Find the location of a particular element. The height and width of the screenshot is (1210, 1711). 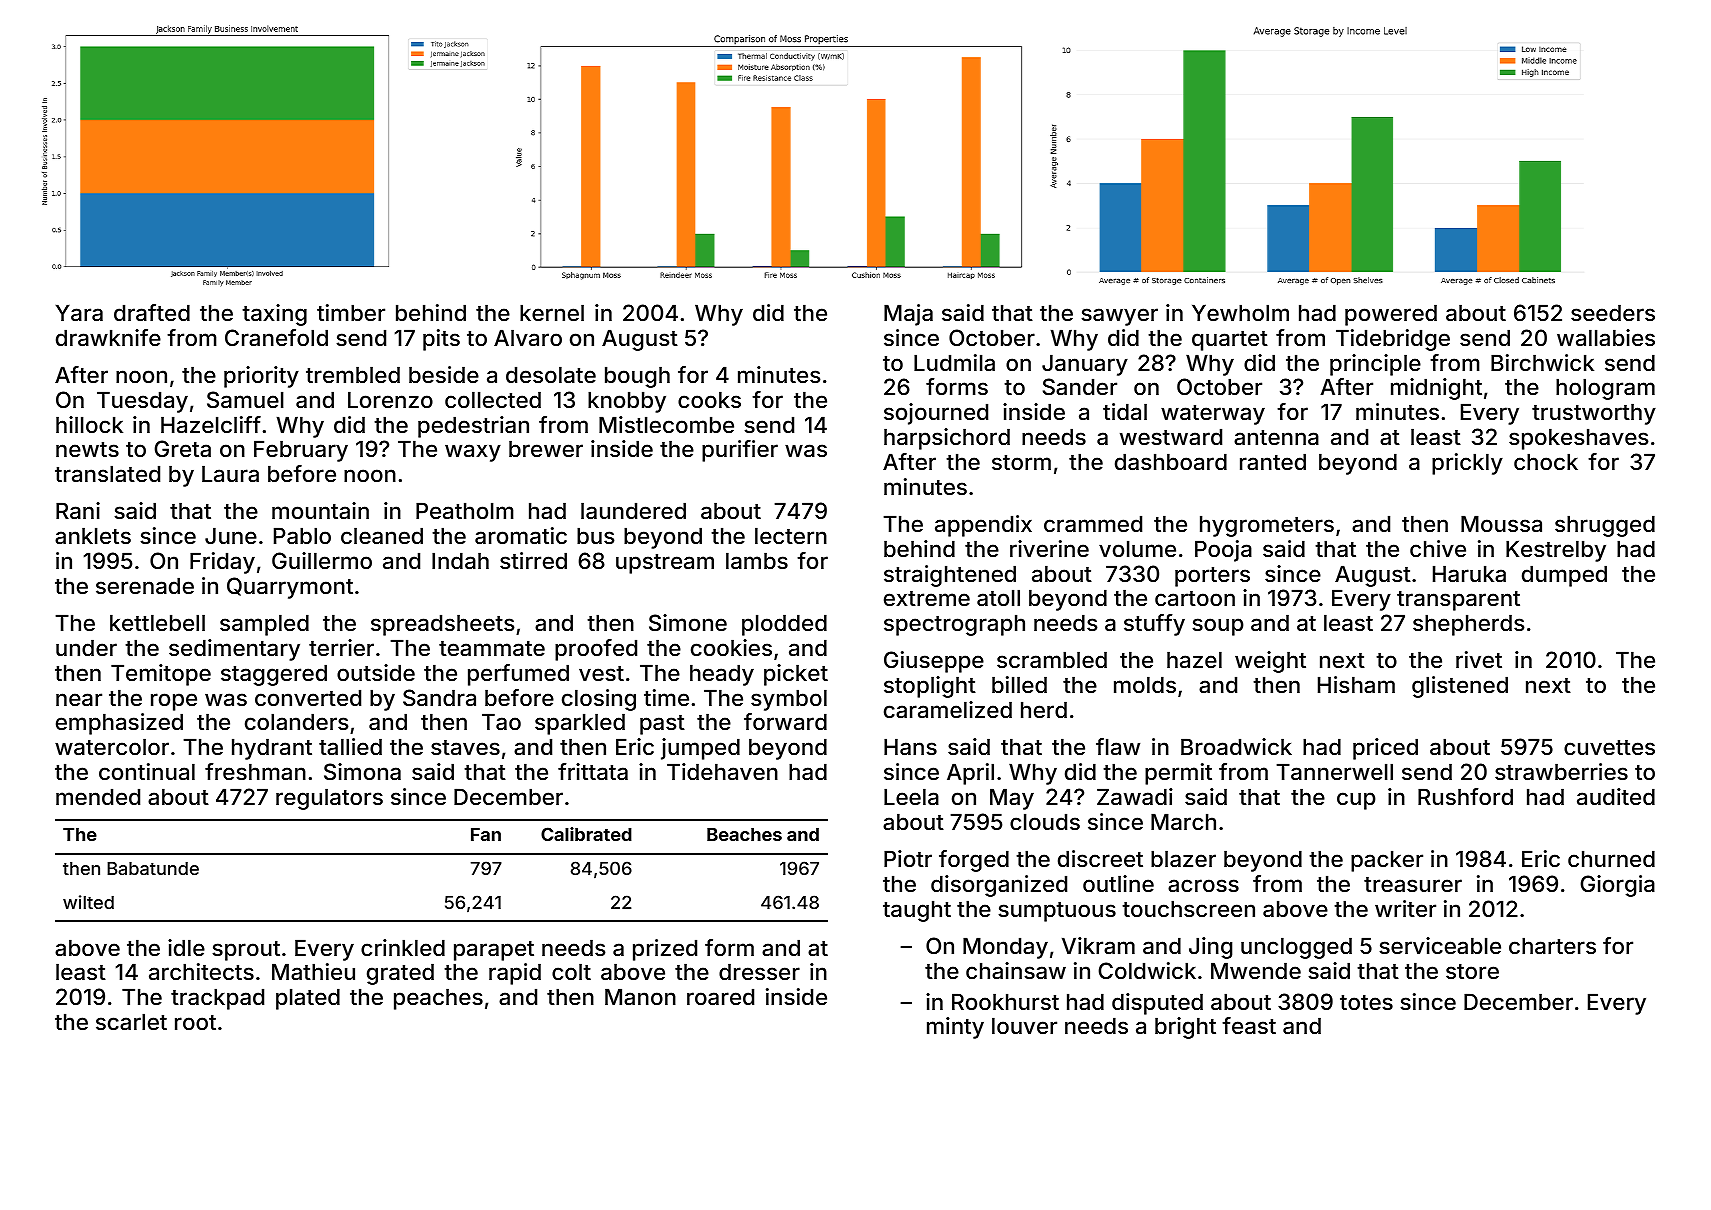

soup is located at coordinates (1217, 627).
